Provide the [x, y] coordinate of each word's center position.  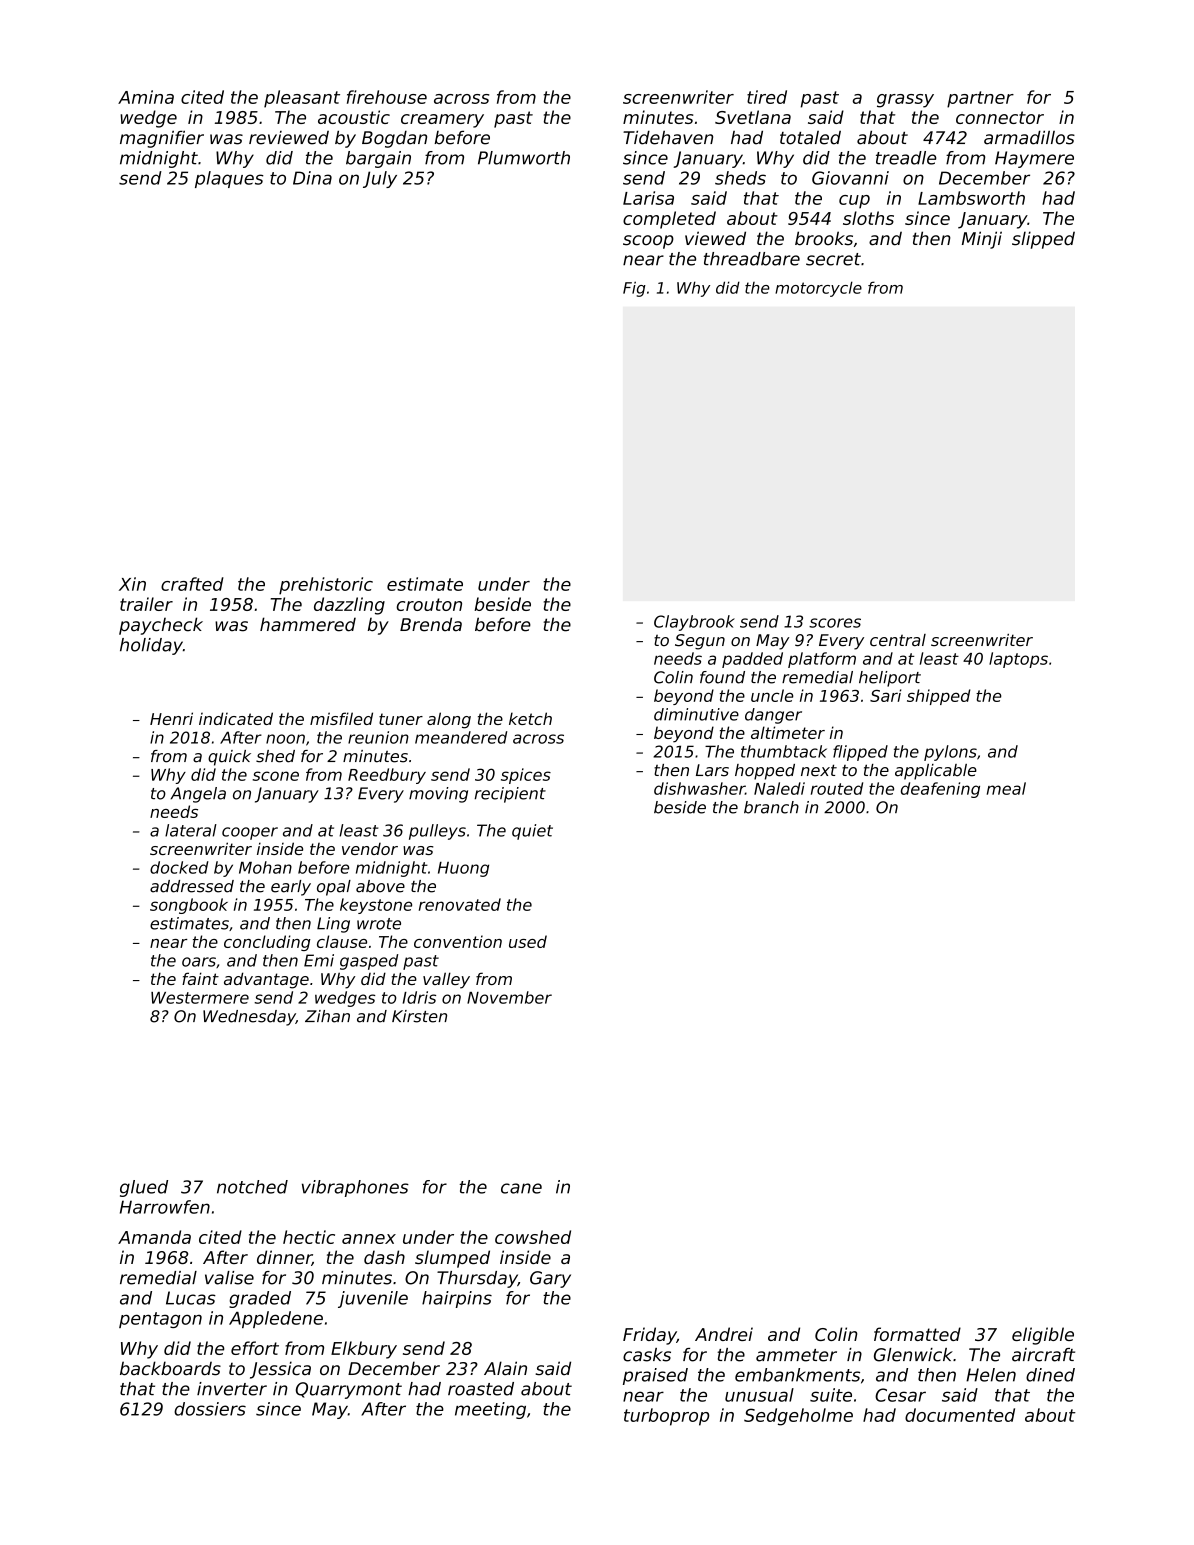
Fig [634, 289]
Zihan [327, 1016]
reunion [378, 737]
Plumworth [524, 158]
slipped [1043, 240]
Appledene [276, 1319]
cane [521, 1188]
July [380, 179]
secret [833, 259]
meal [1006, 788]
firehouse [387, 97]
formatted [917, 1334]
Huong [463, 869]
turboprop [666, 1417]
